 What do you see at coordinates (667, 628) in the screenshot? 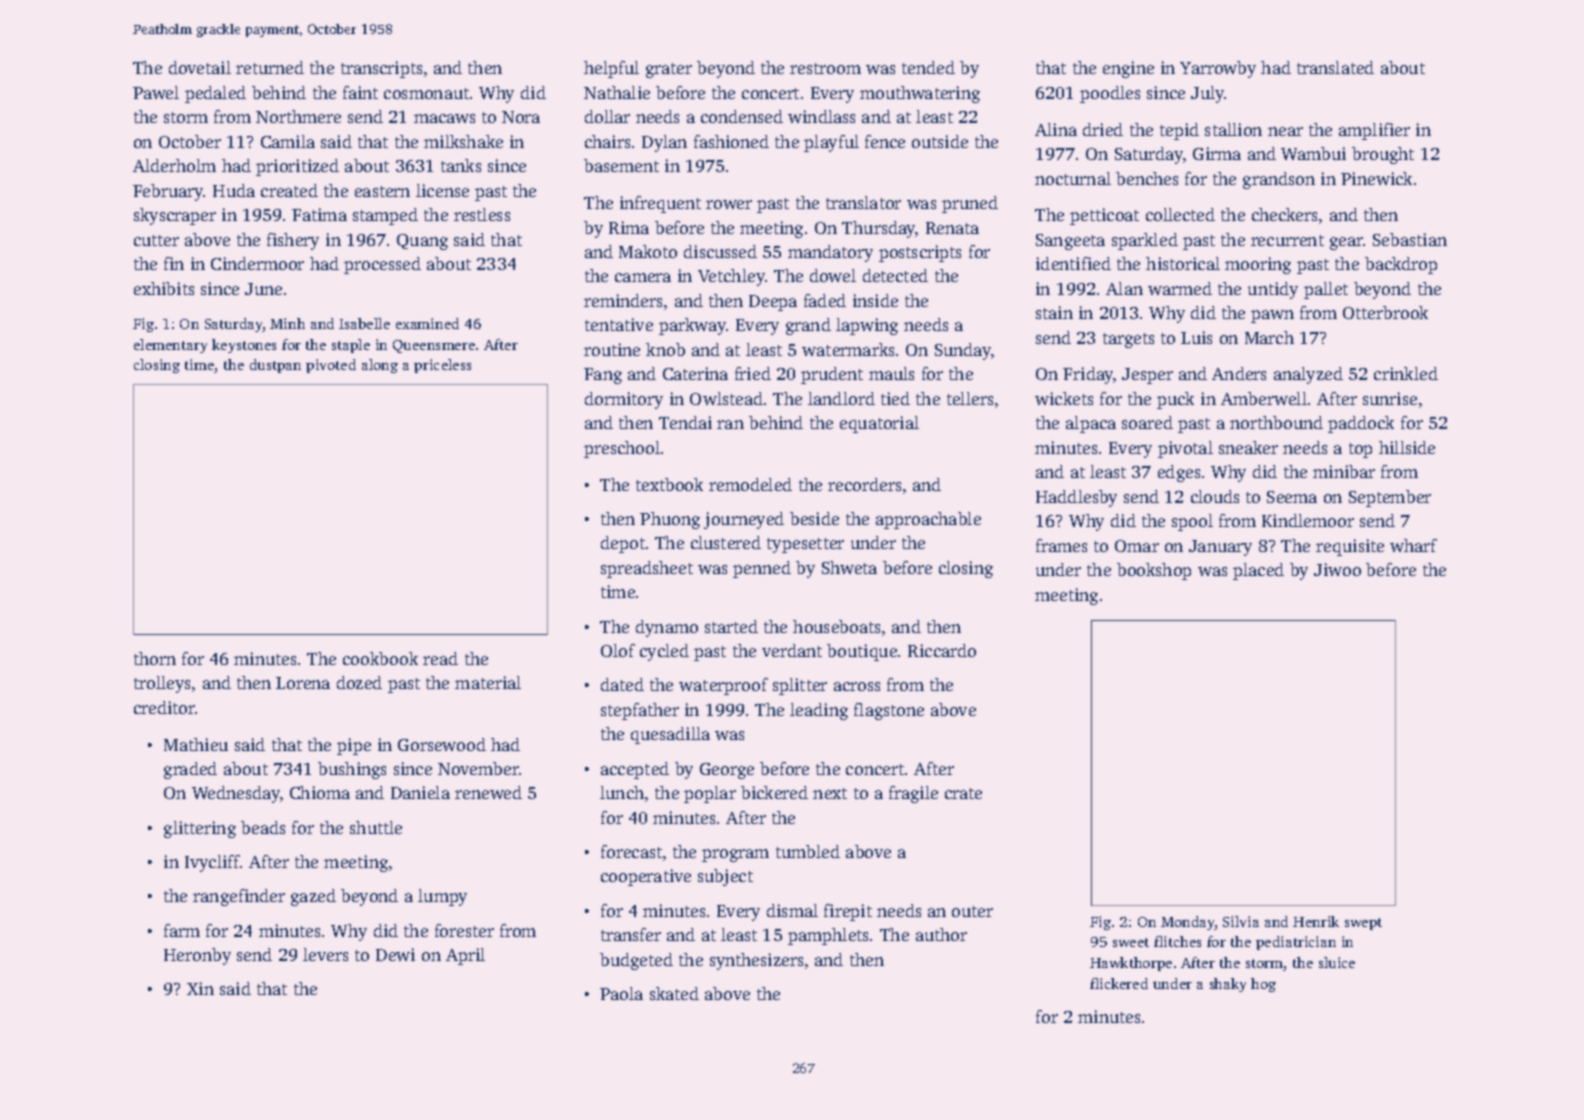
I see `dynamo` at bounding box center [667, 628].
